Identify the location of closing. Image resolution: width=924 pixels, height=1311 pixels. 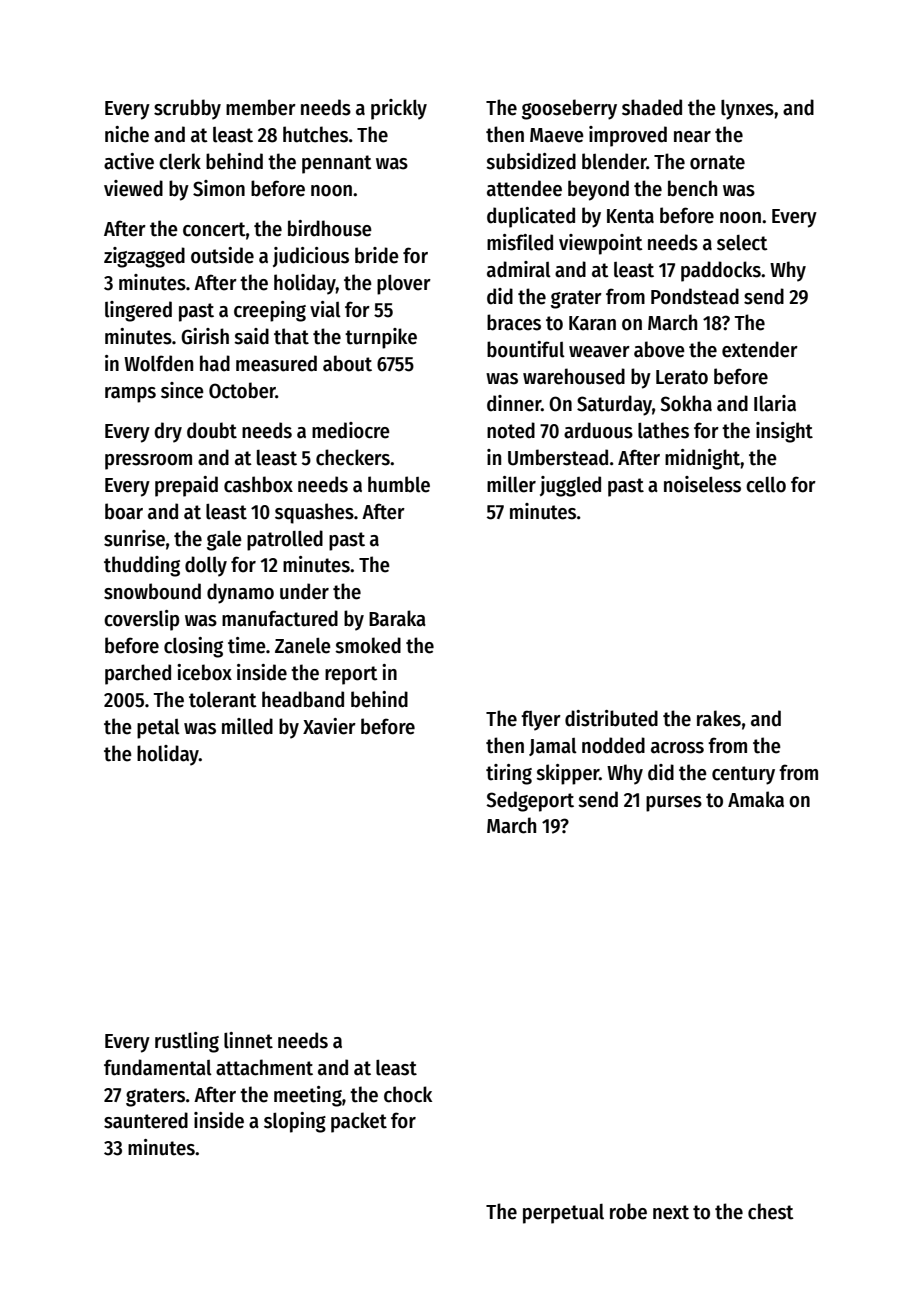
(193, 647).
